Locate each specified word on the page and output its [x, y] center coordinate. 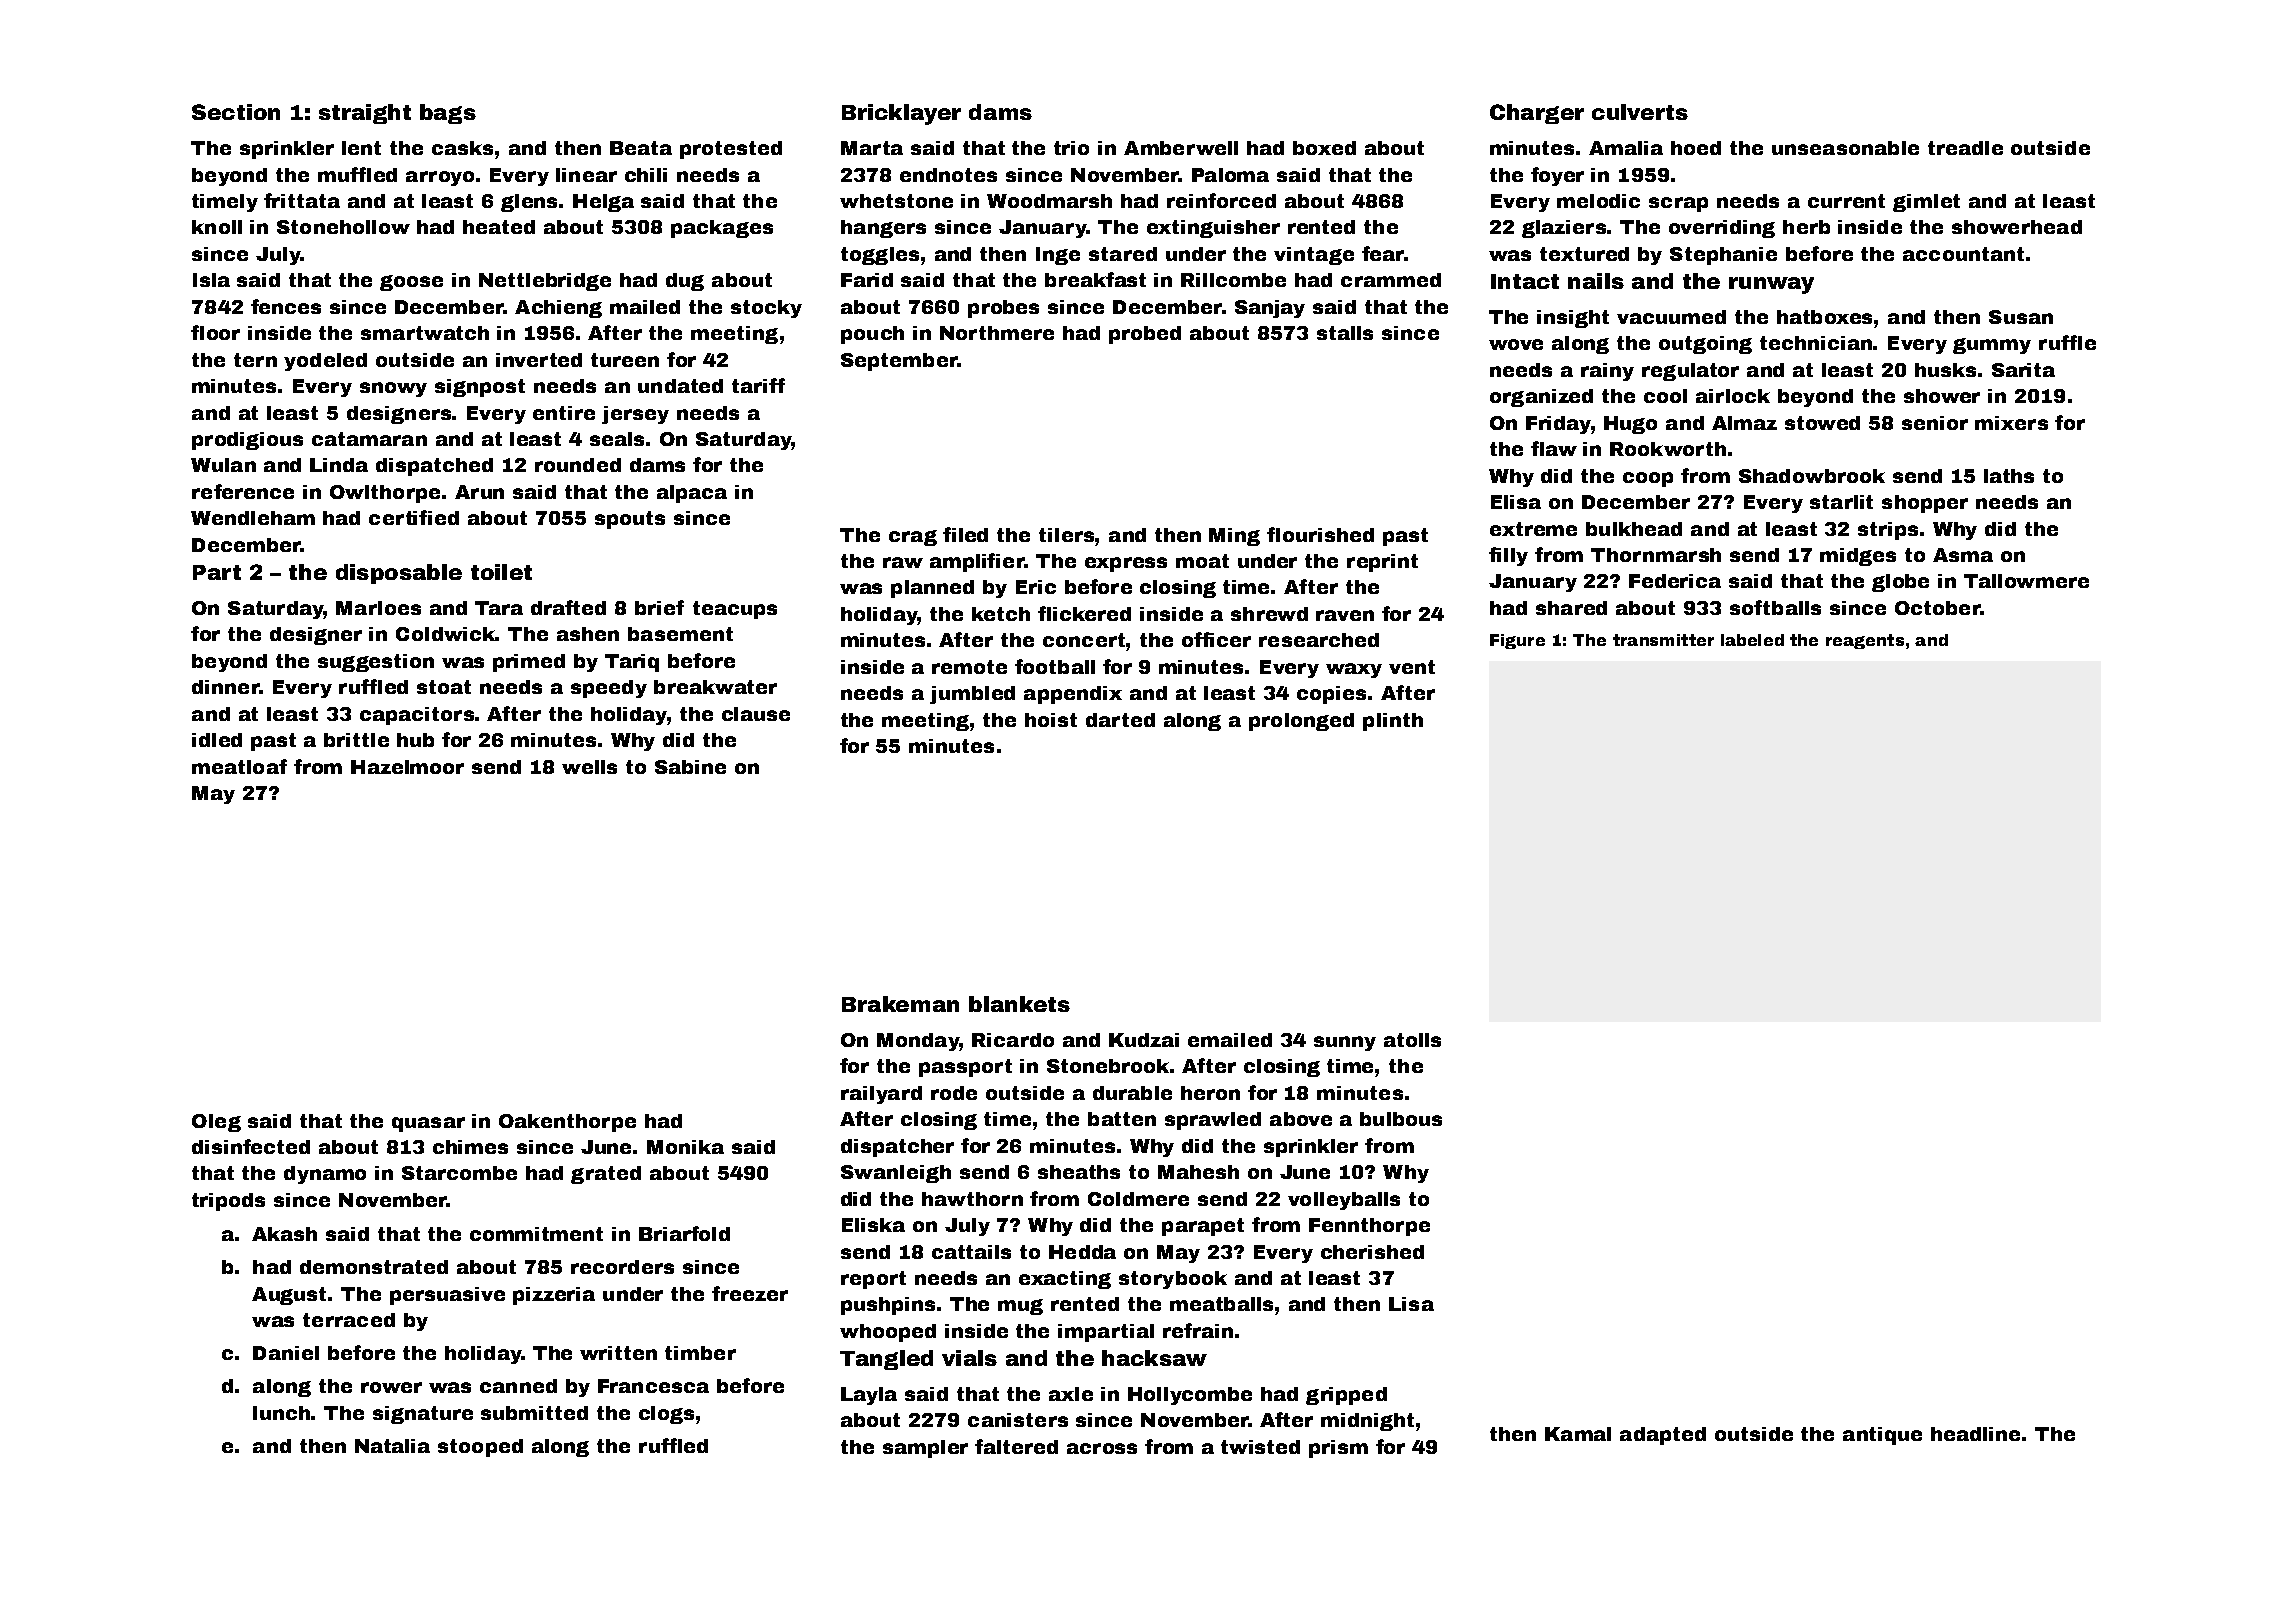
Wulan [223, 465]
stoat [444, 687]
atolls [1412, 1040]
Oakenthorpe [567, 1123]
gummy [1992, 346]
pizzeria [554, 1296]
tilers [1066, 535]
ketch [1001, 614]
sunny [1345, 1043]
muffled [357, 174]
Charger [1537, 114]
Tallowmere [2026, 581]
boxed [1324, 148]
